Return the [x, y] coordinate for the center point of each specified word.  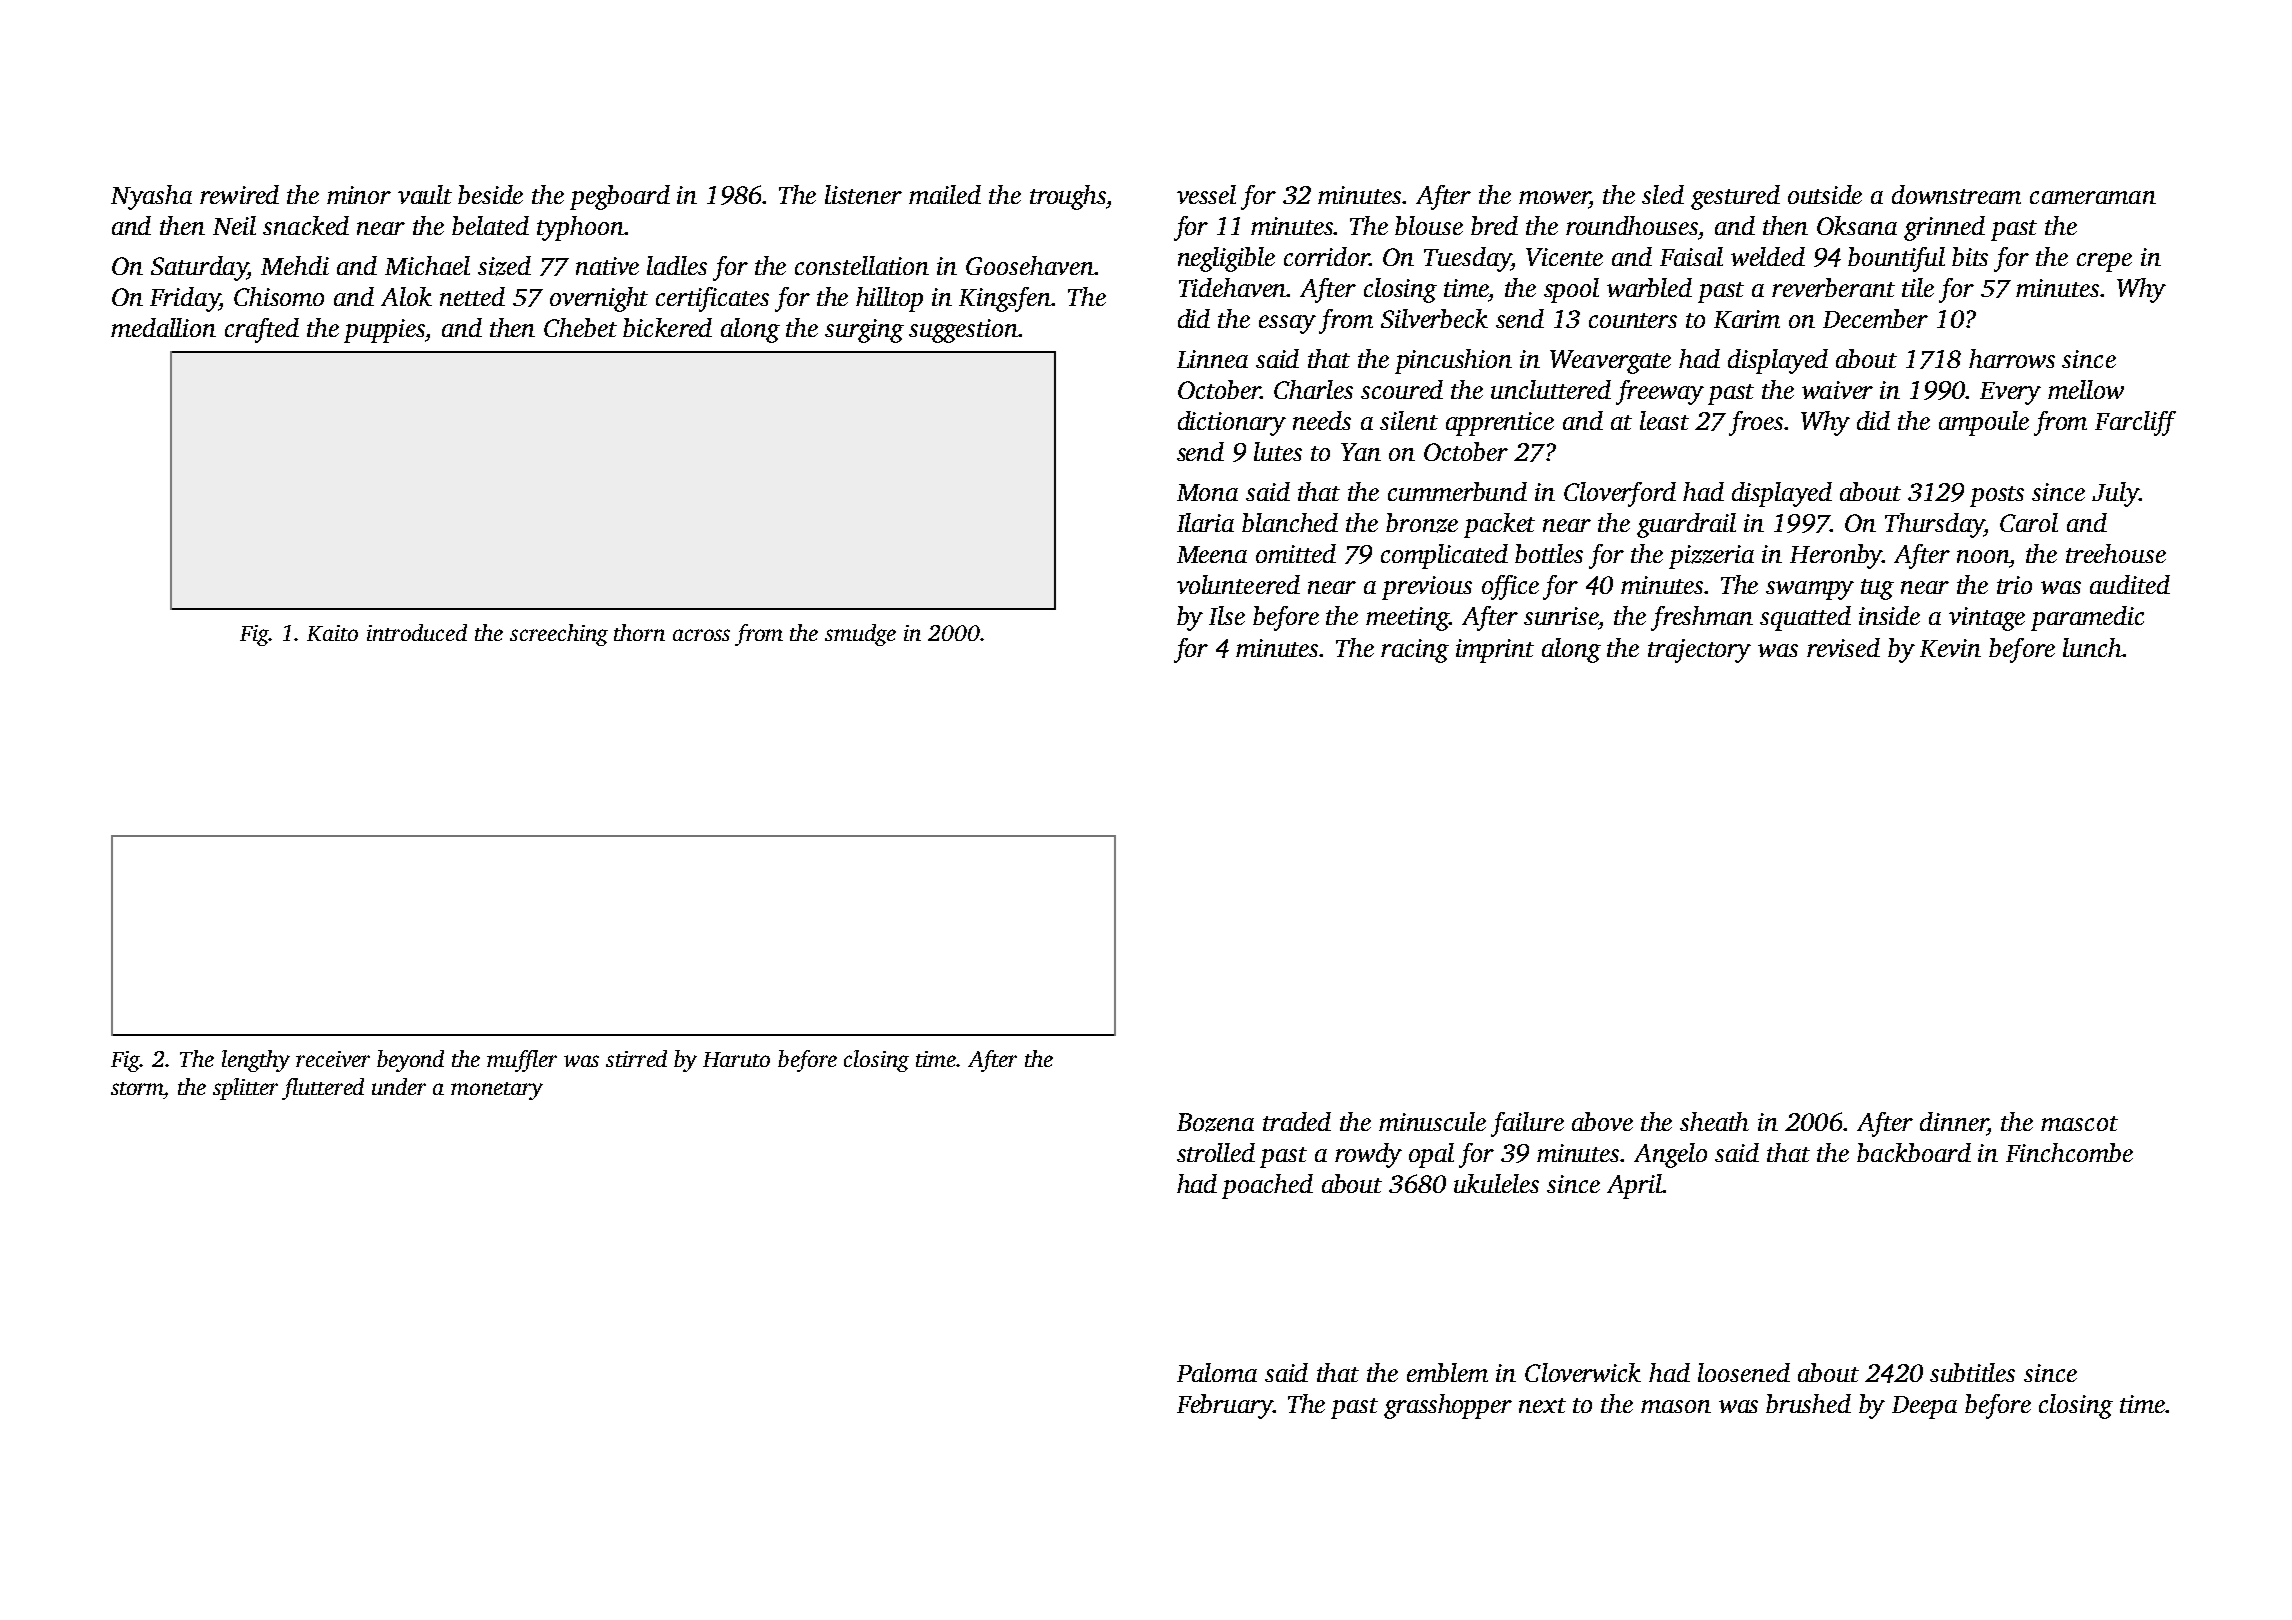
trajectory [1699, 651]
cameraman [2093, 197]
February [1225, 1406]
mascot [2079, 1123]
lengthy [256, 1061]
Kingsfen [1005, 299]
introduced [417, 632]
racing [1415, 651]
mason [1676, 1406]
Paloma [1217, 1372]
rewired [239, 194]
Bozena [1215, 1122]
